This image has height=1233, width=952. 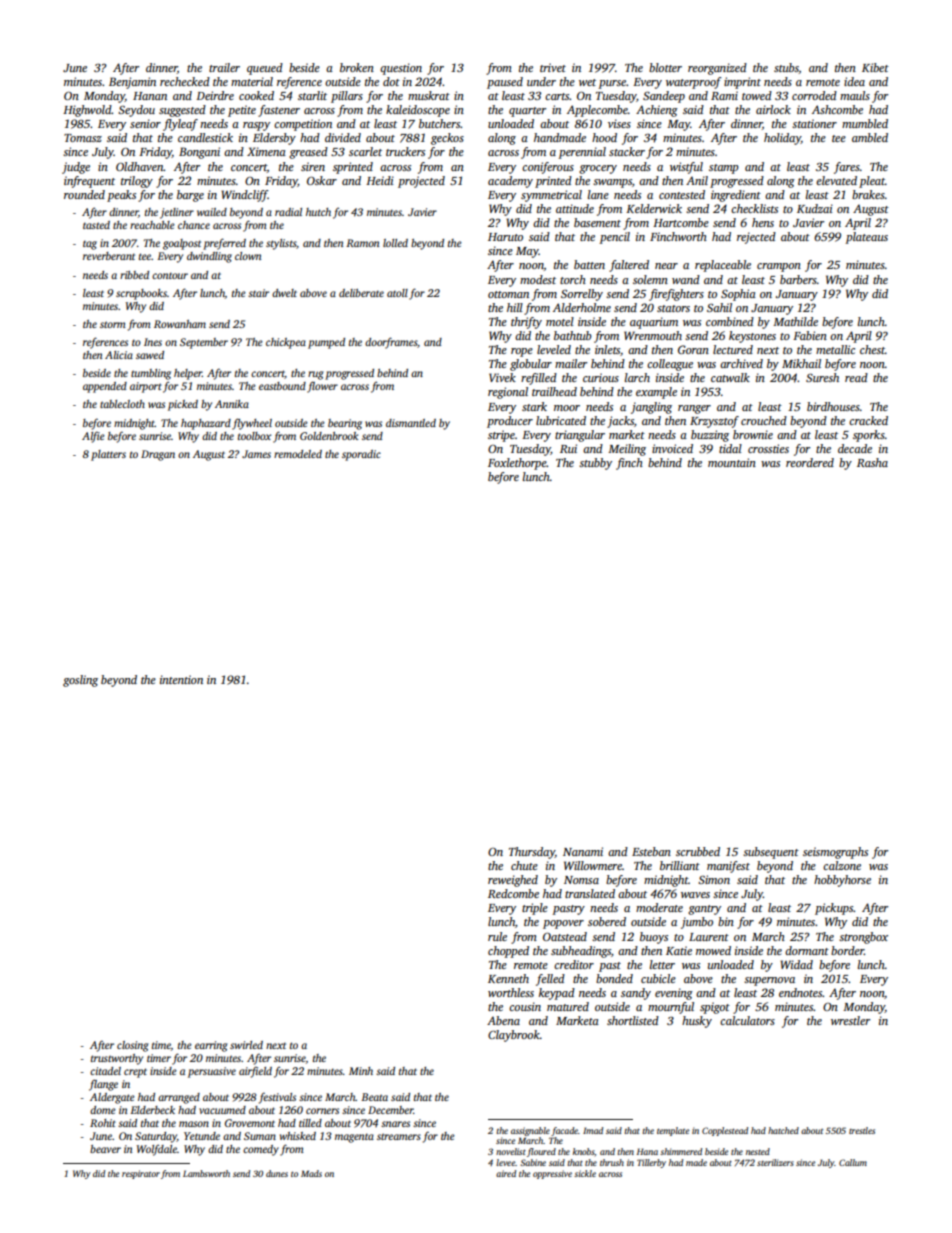 I want to click on aired, so click(x=506, y=1173).
